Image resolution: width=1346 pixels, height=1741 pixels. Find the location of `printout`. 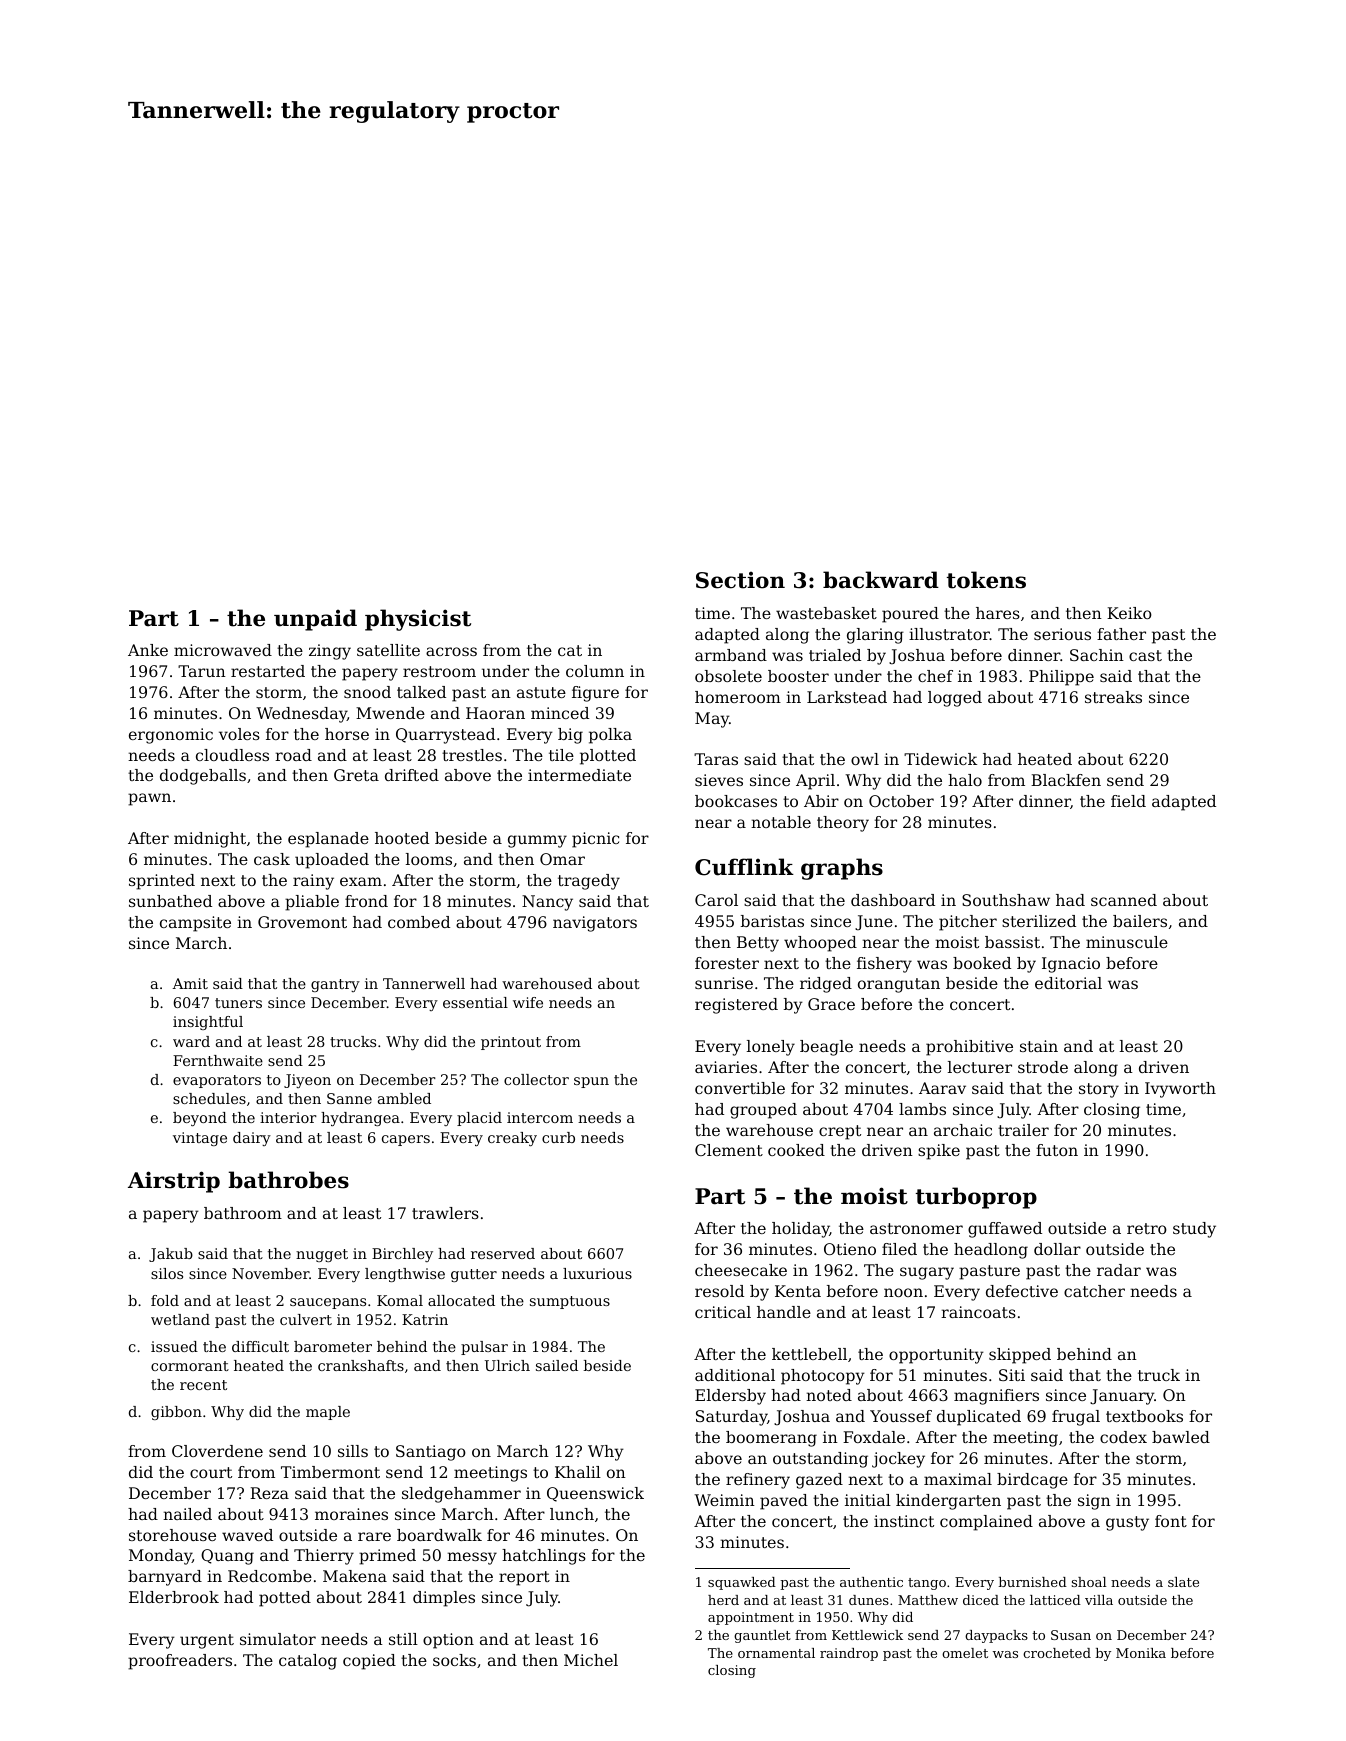

printout is located at coordinates (511, 1043).
